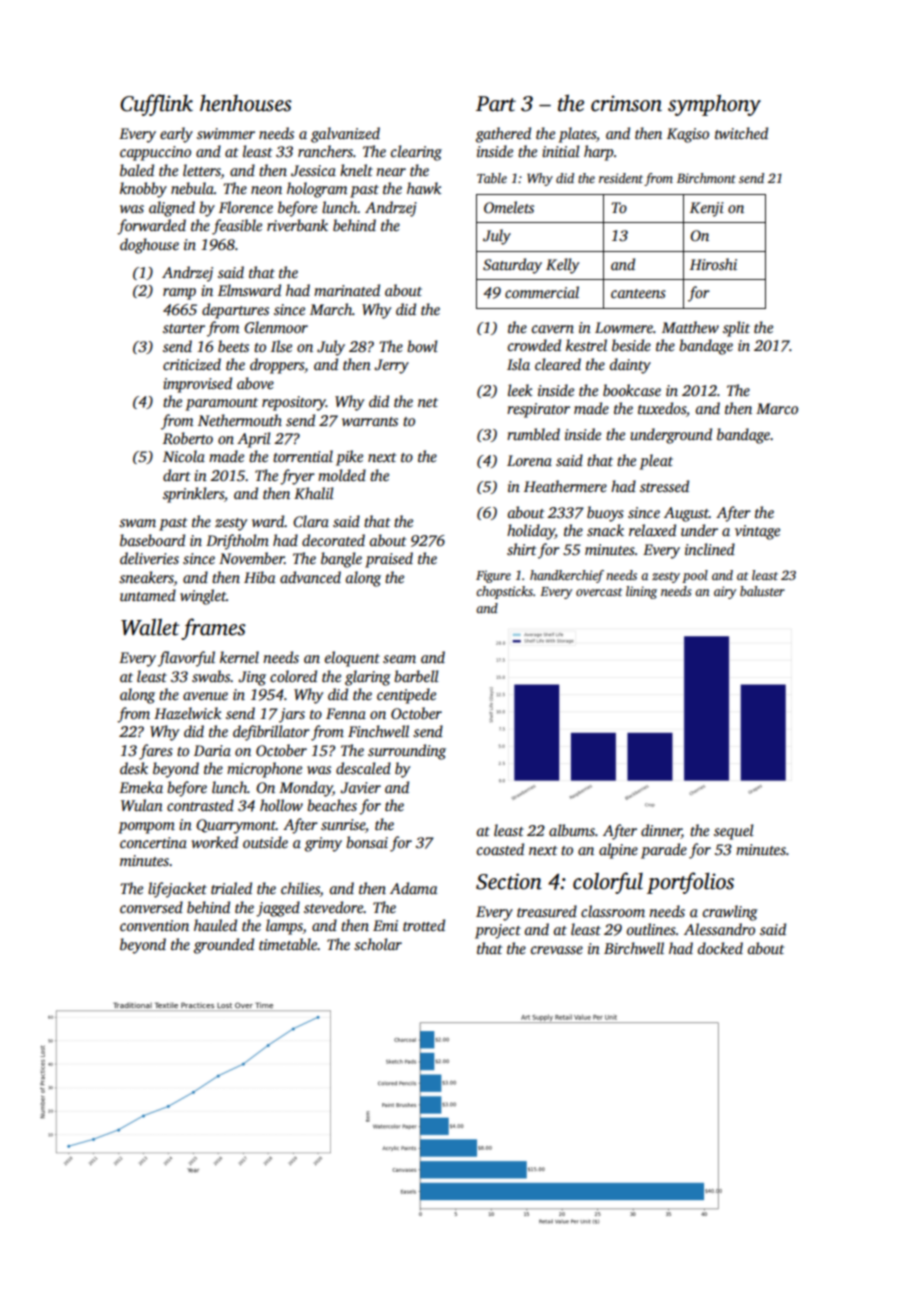 This screenshot has width=924, height=1308. Describe the element at coordinates (741, 133) in the screenshot. I see `twitched` at that location.
